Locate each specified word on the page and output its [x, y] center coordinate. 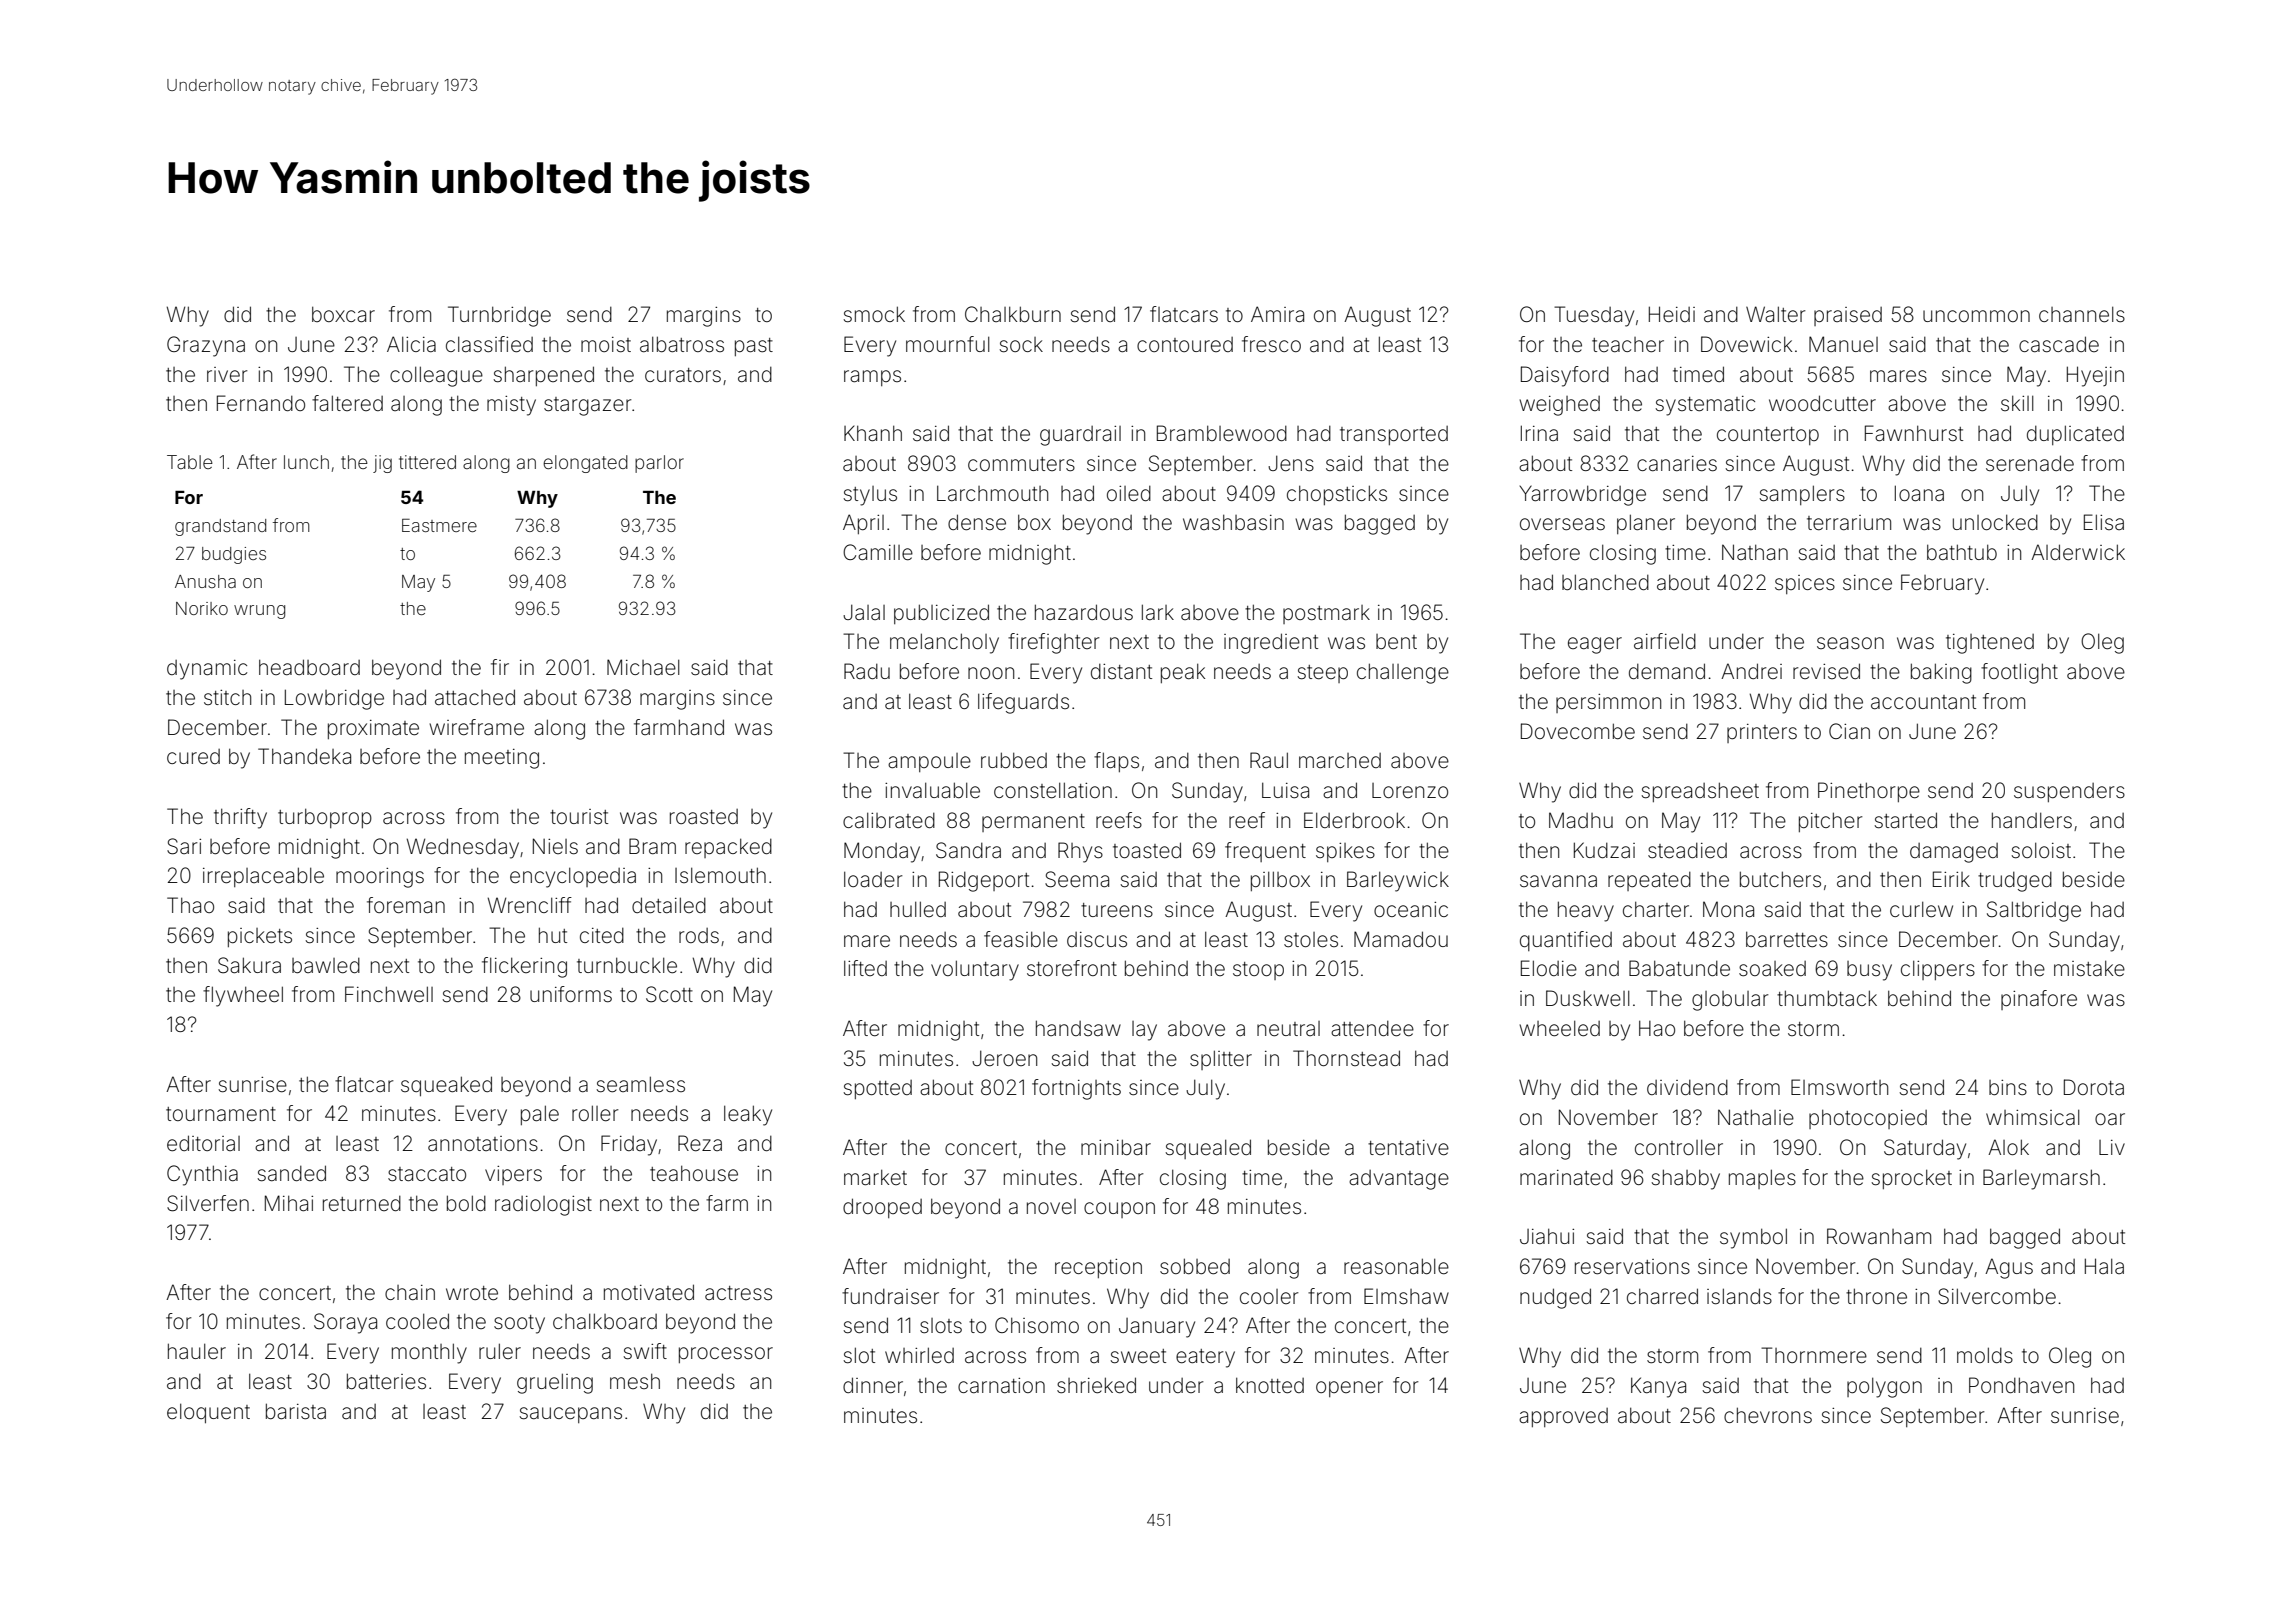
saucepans [571, 1415]
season [1850, 643]
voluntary [975, 970]
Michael [643, 667]
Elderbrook [1354, 820]
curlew [1921, 909]
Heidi [1672, 314]
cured [193, 757]
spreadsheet [1700, 792]
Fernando [261, 403]
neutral [1288, 1029]
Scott [669, 994]
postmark [1326, 614]
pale [540, 1115]
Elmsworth [1839, 1087]
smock [874, 314]
